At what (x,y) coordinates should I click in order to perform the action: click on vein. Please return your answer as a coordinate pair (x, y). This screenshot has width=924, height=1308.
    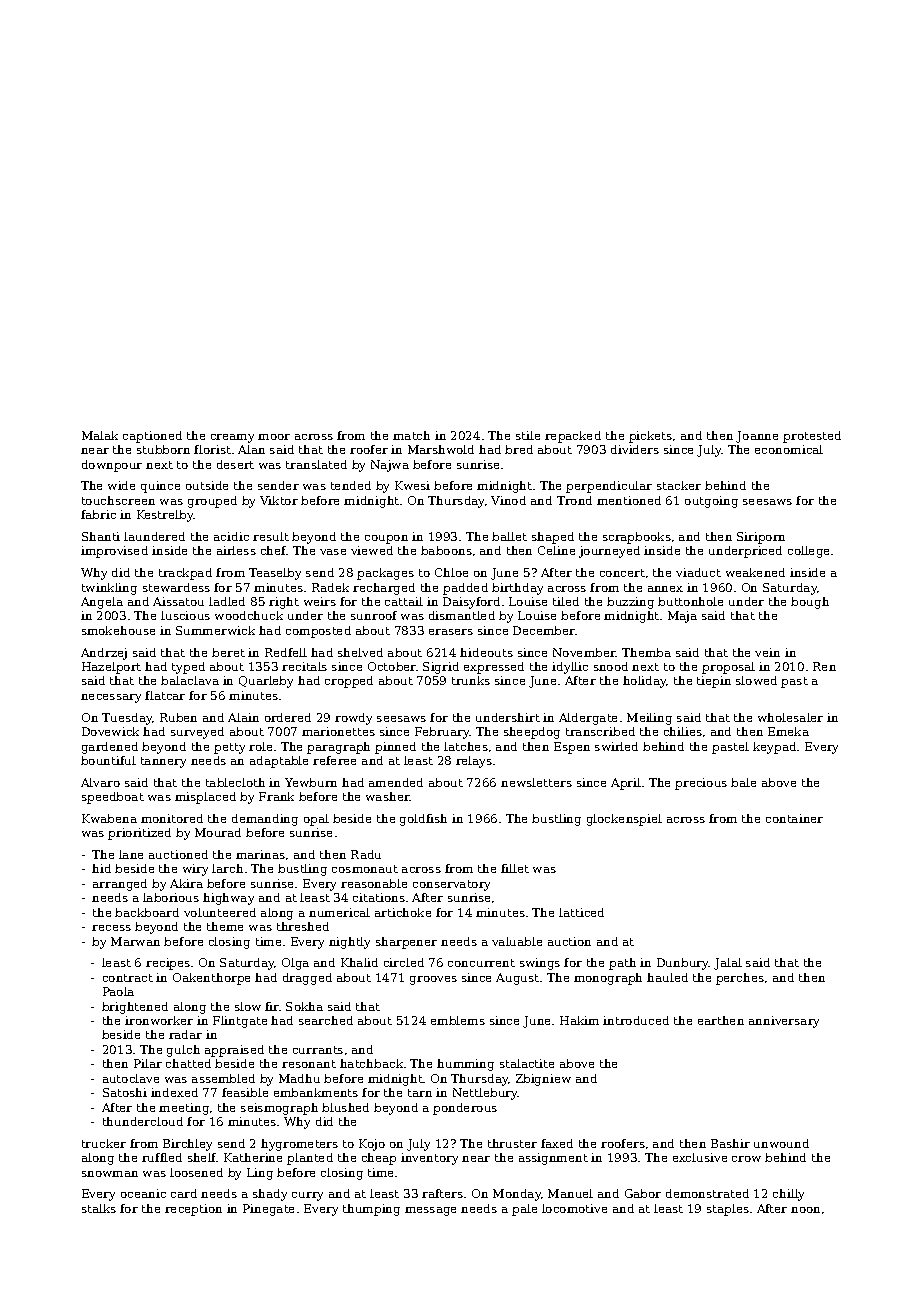
    Looking at the image, I should click on (767, 652).
